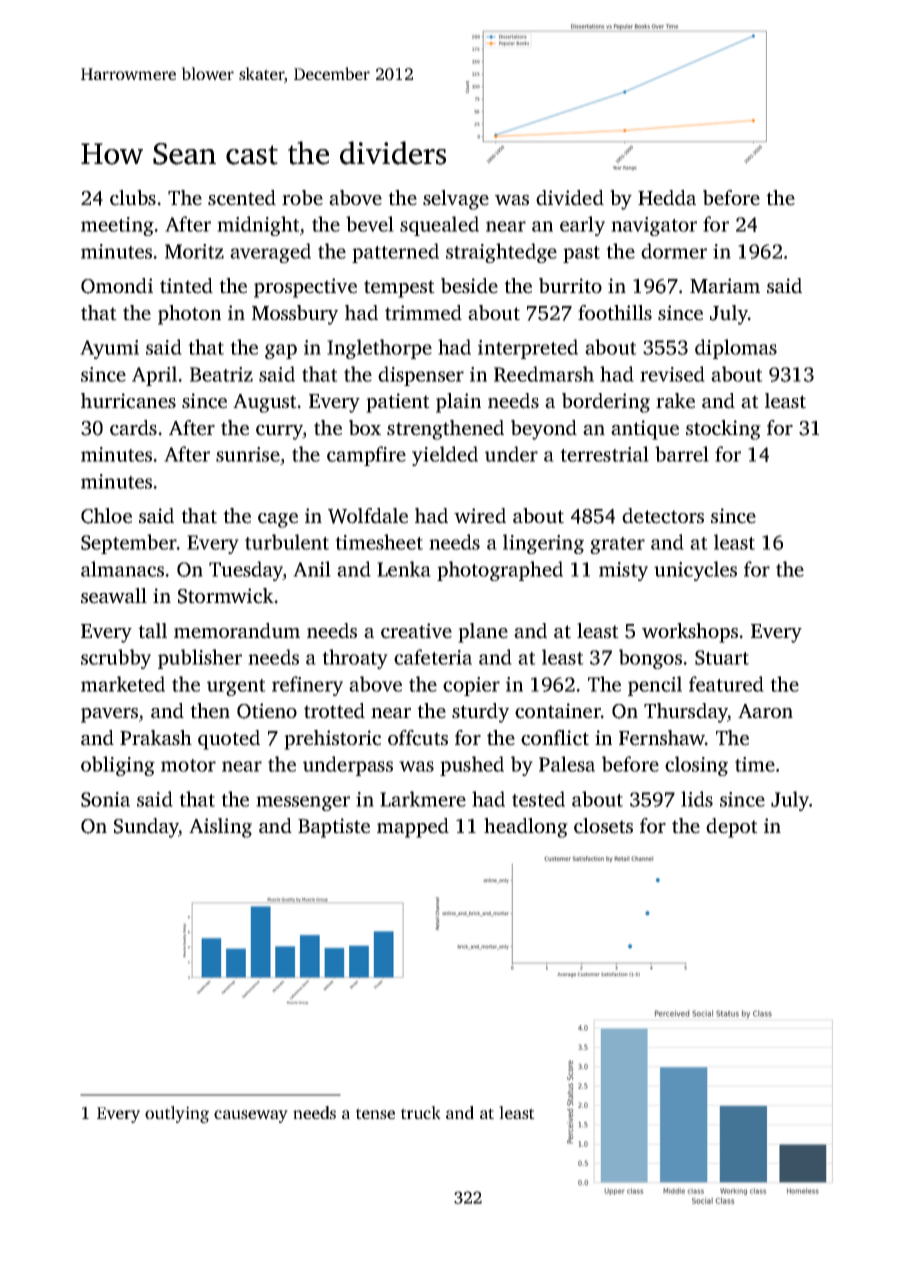  I want to click on robe, so click(302, 198).
